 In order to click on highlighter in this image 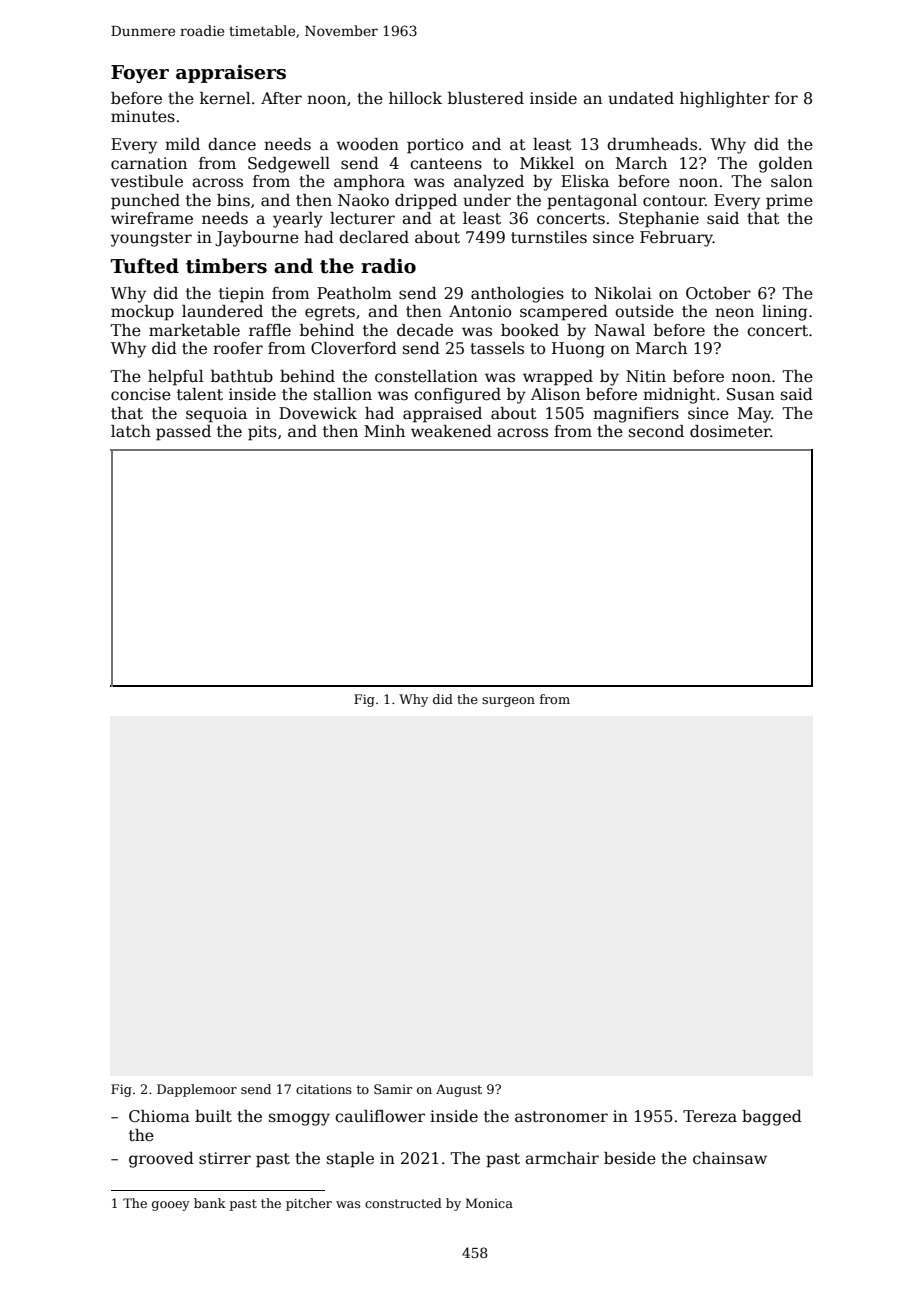, I will do `click(725, 100)`.
